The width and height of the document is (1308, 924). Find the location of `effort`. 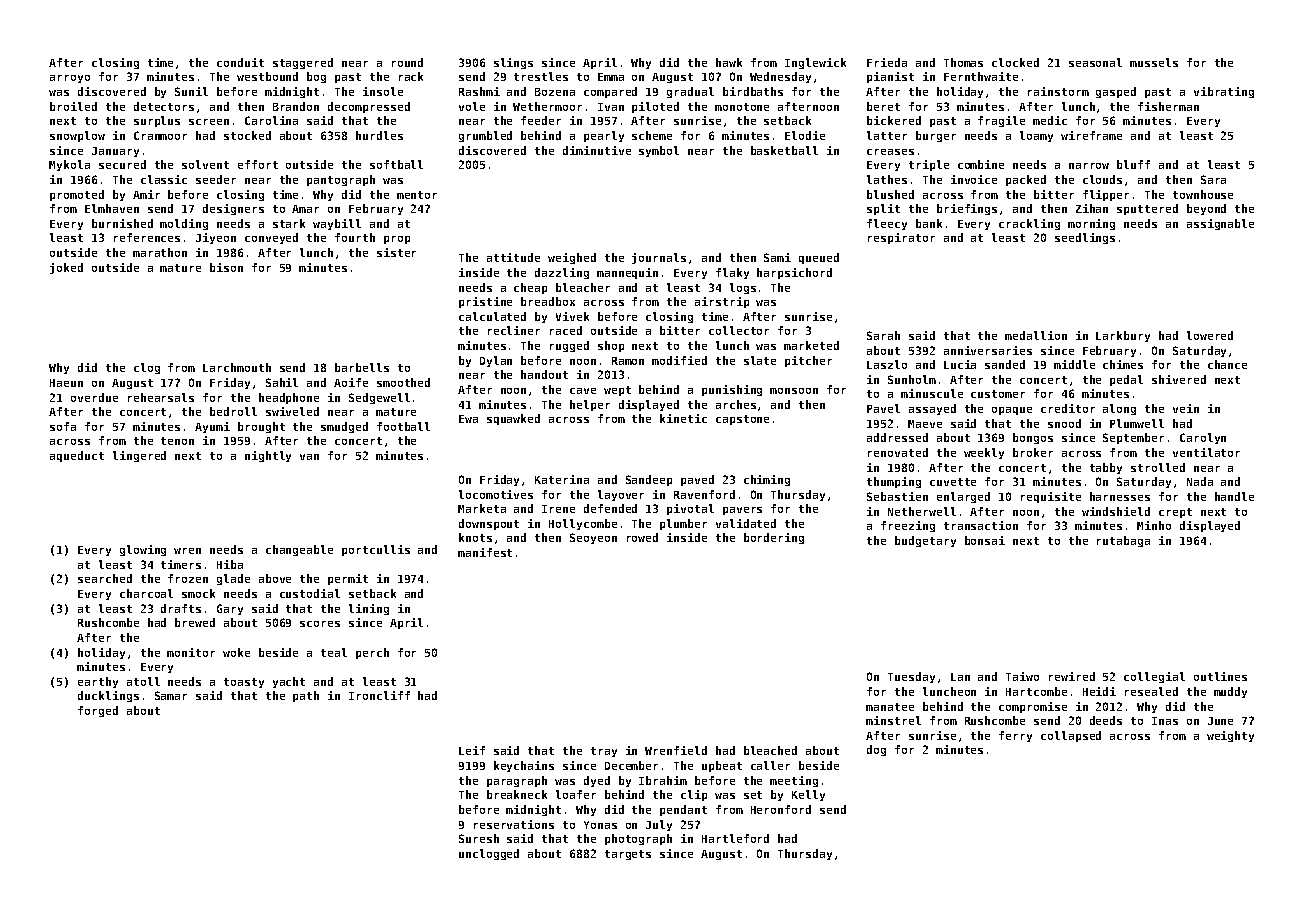

effort is located at coordinates (258, 164).
